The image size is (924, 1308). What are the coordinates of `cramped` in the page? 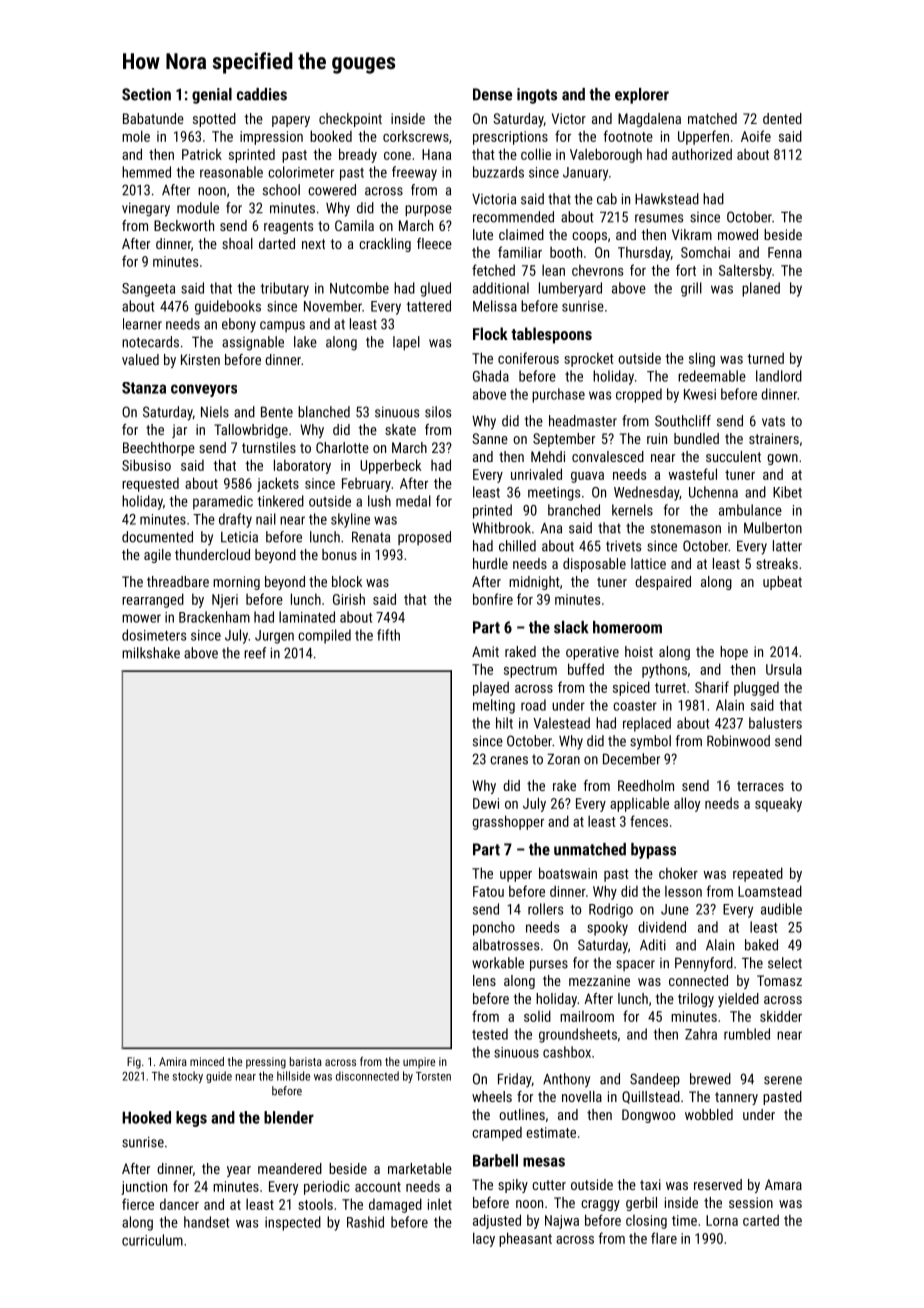 It's located at (497, 1134).
